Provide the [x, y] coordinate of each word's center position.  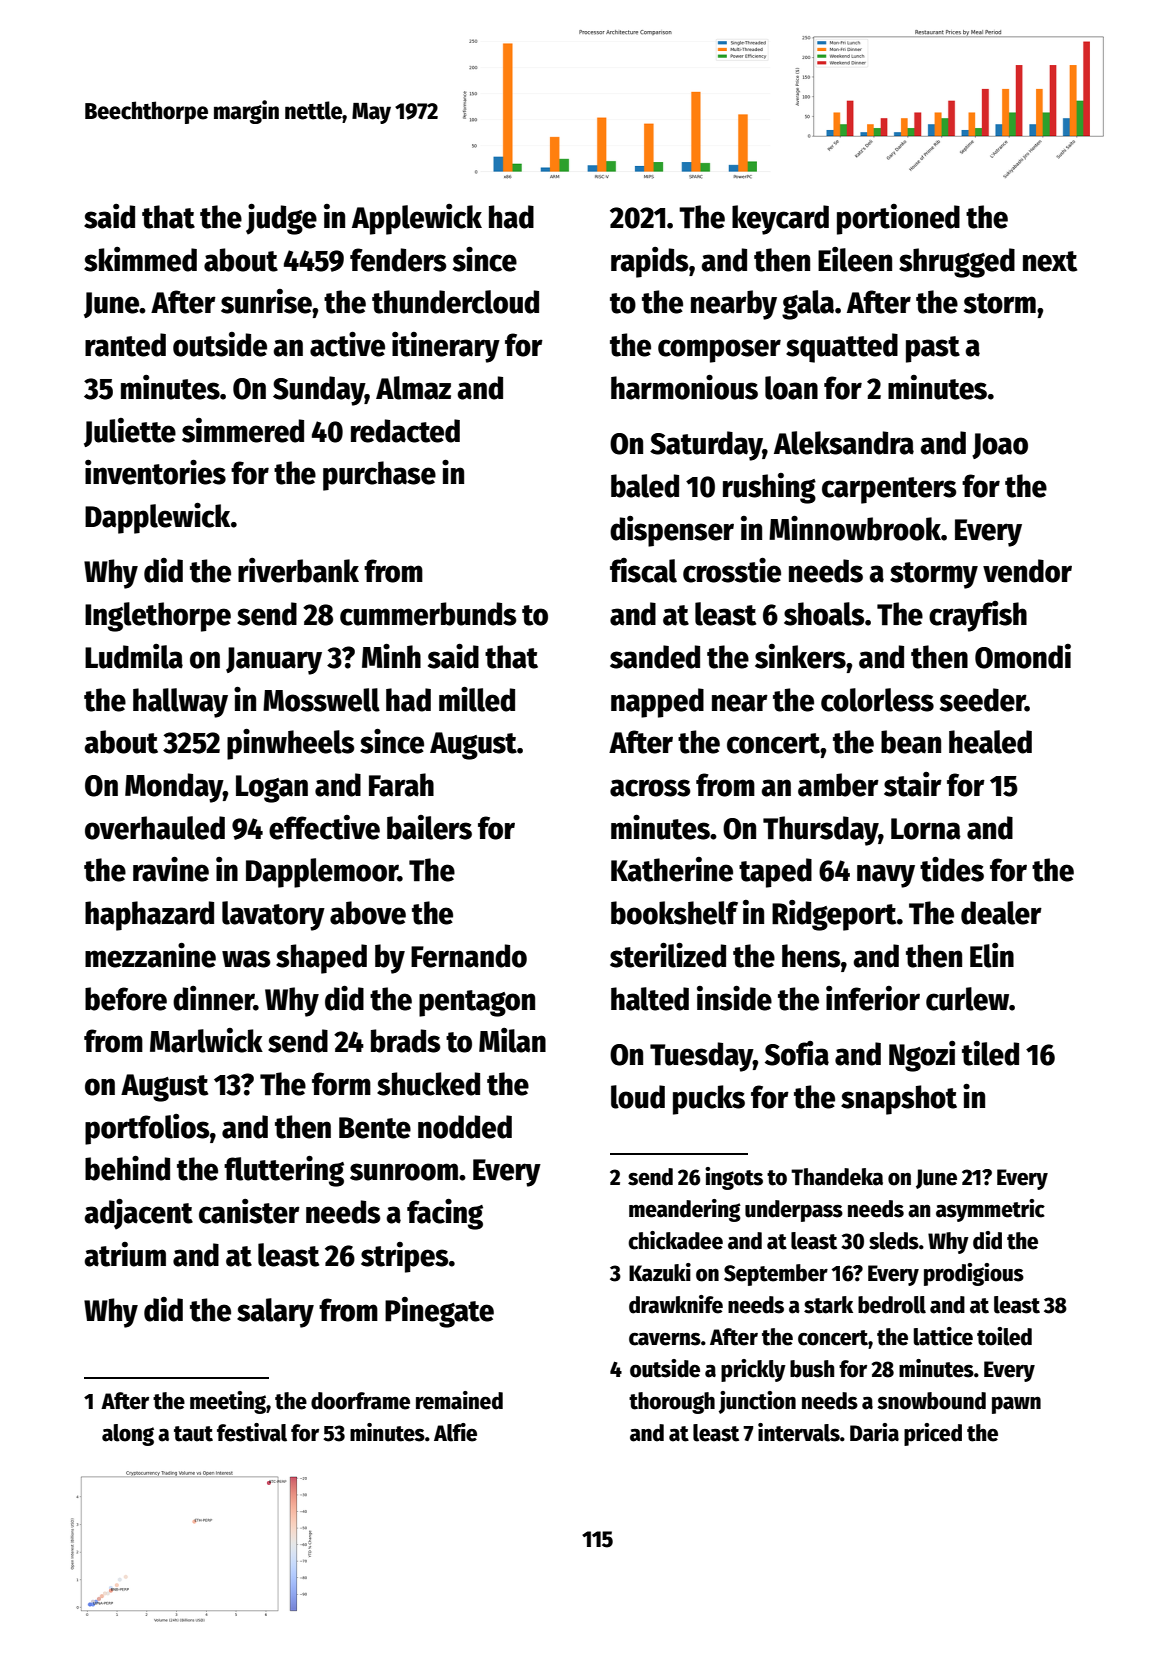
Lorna [926, 829]
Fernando [469, 956]
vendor [1027, 571]
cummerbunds [428, 614]
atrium [125, 1254]
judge [281, 219]
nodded [465, 1127]
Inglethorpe [158, 617]
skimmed [140, 259]
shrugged [957, 263]
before [126, 999]
